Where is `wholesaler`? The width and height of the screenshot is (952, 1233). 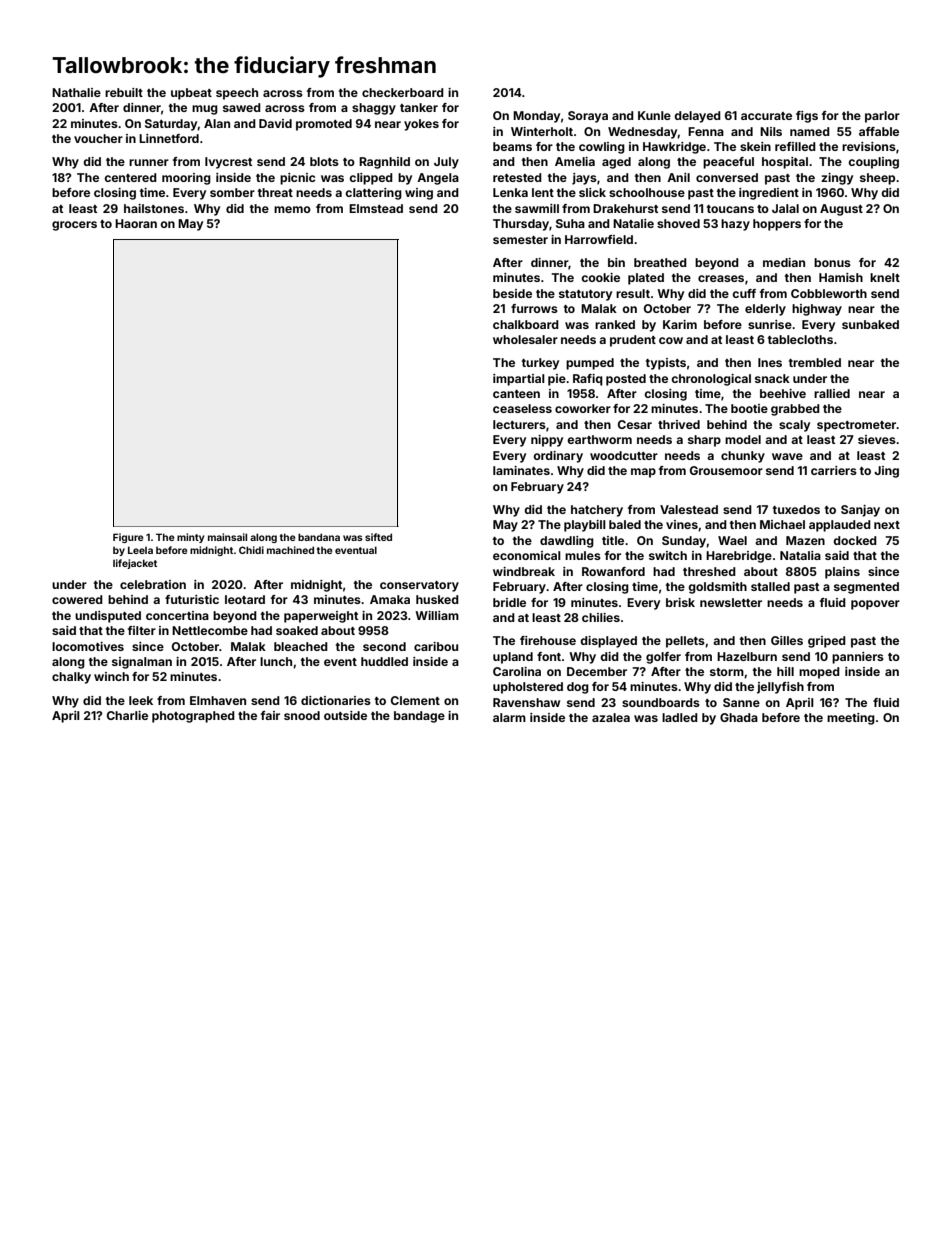
wholesaler is located at coordinates (525, 339).
